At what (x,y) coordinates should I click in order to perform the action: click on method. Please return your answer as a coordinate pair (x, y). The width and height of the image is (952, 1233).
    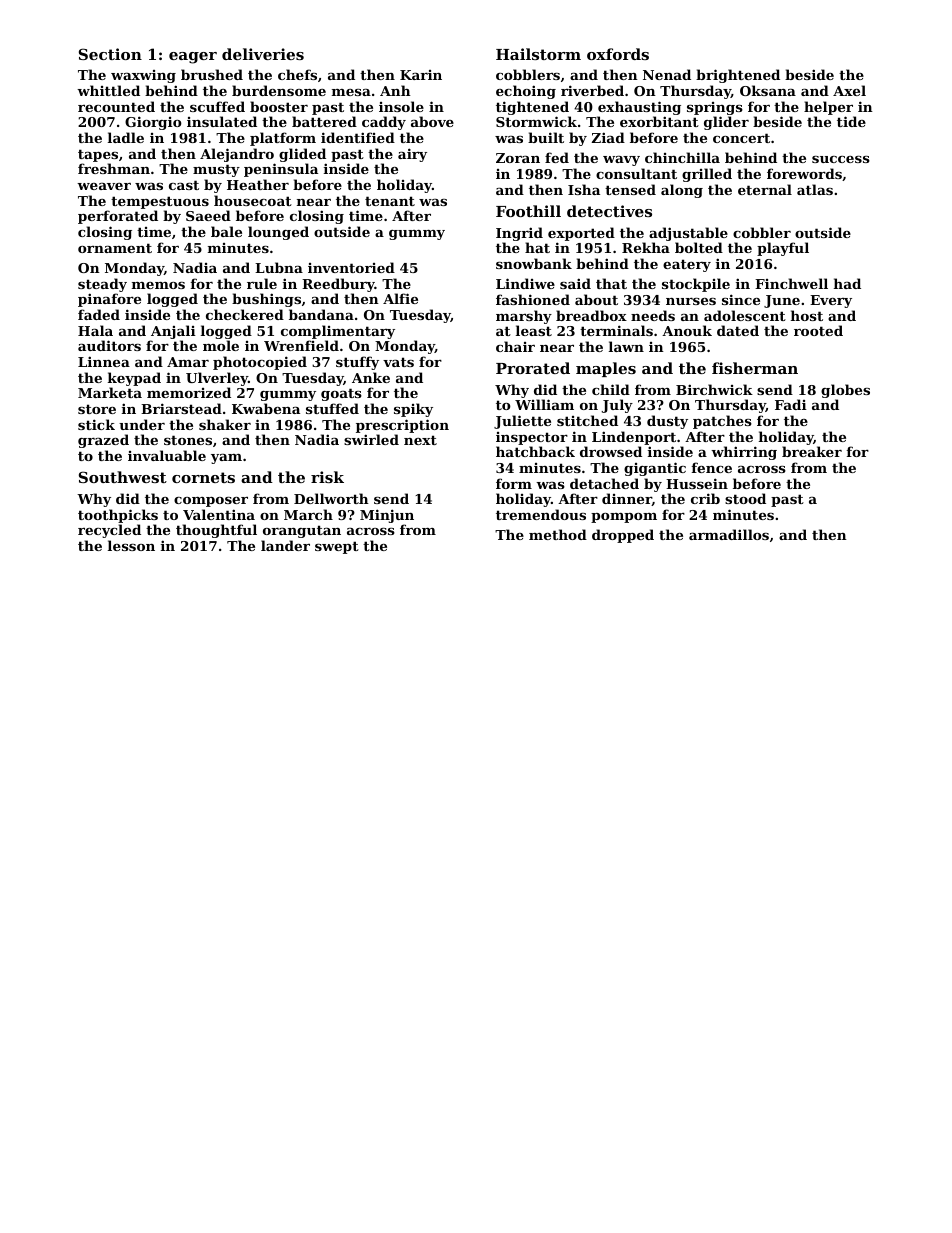
    Looking at the image, I should click on (558, 534).
